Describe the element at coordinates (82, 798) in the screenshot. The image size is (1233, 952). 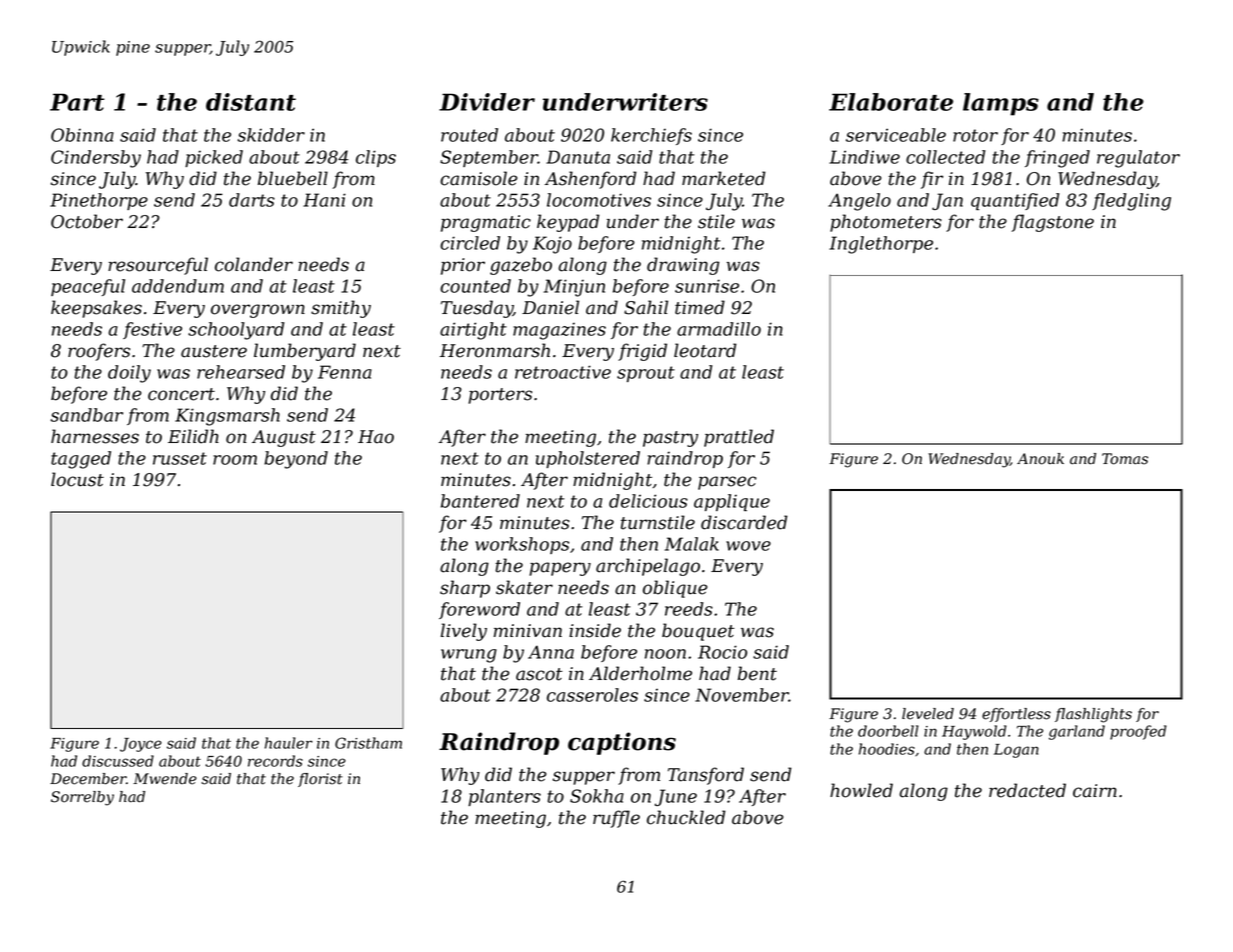
I see `Sorrelby` at that location.
